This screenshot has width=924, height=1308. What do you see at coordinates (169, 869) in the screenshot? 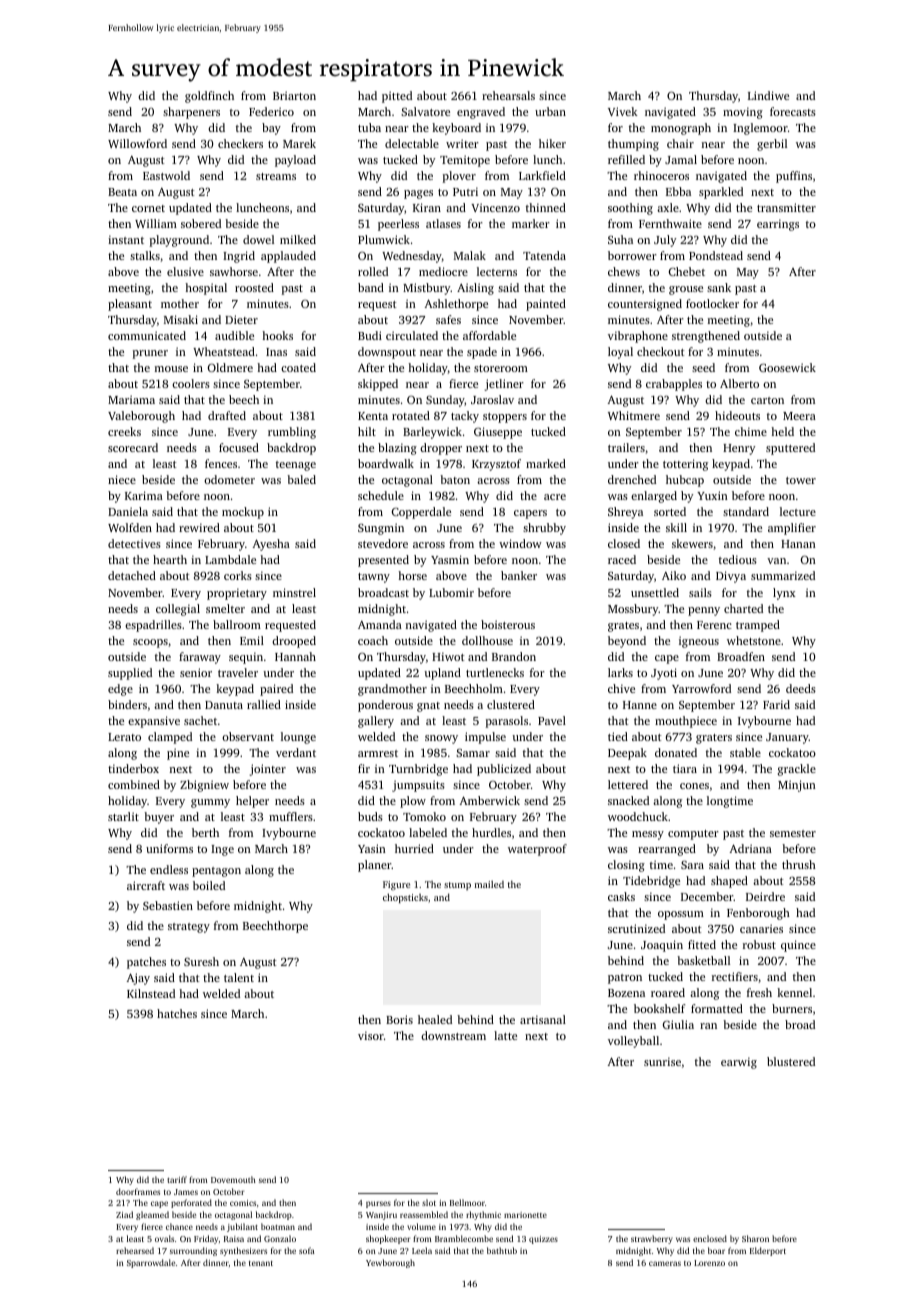
I see `endless` at bounding box center [169, 869].
